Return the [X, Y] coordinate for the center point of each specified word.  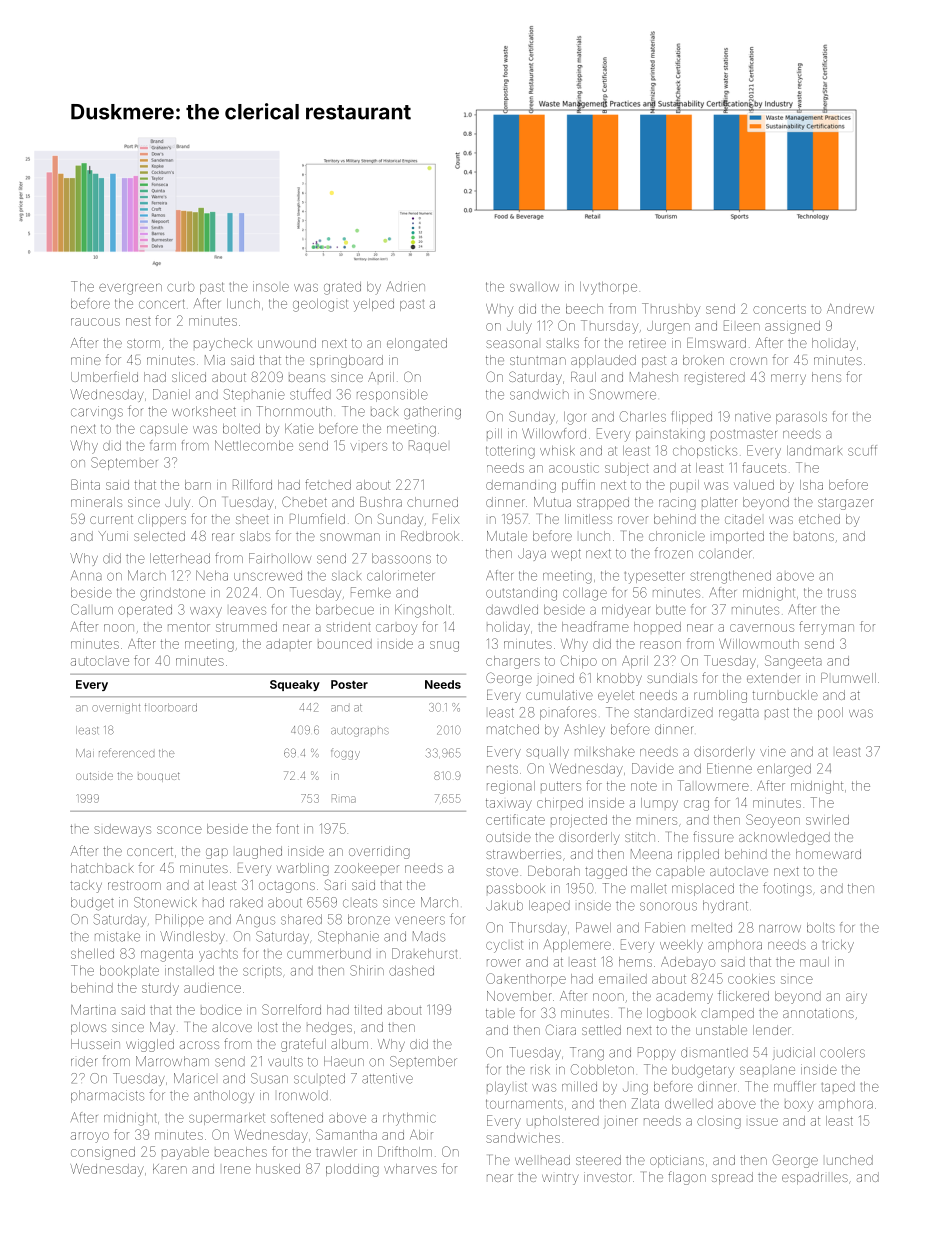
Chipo [579, 661]
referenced [126, 753]
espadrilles [815, 1178]
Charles [643, 416]
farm [163, 445]
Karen [170, 1169]
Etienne [729, 768]
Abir [421, 1134]
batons [814, 536]
